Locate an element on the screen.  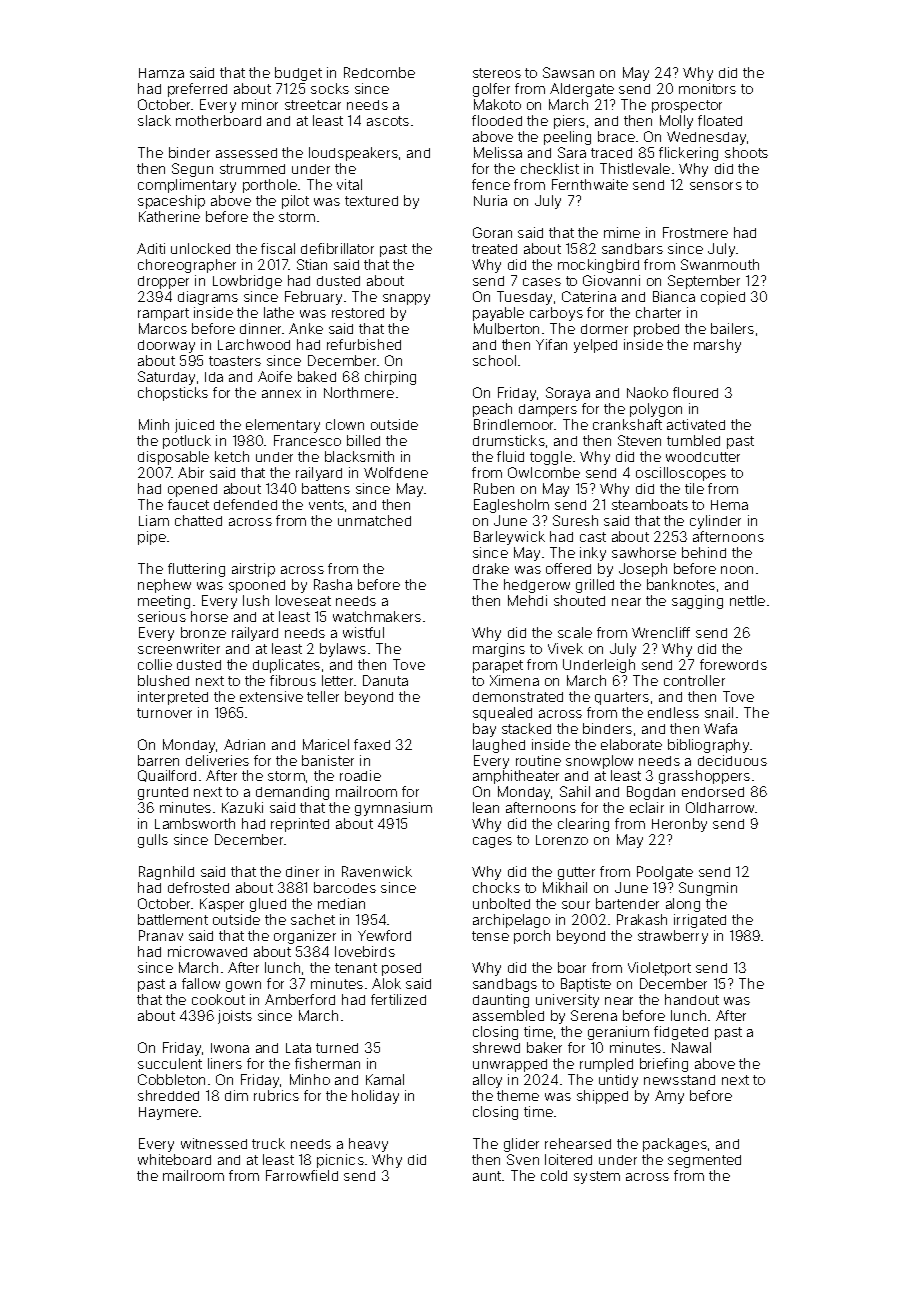
stereos is located at coordinates (497, 73).
